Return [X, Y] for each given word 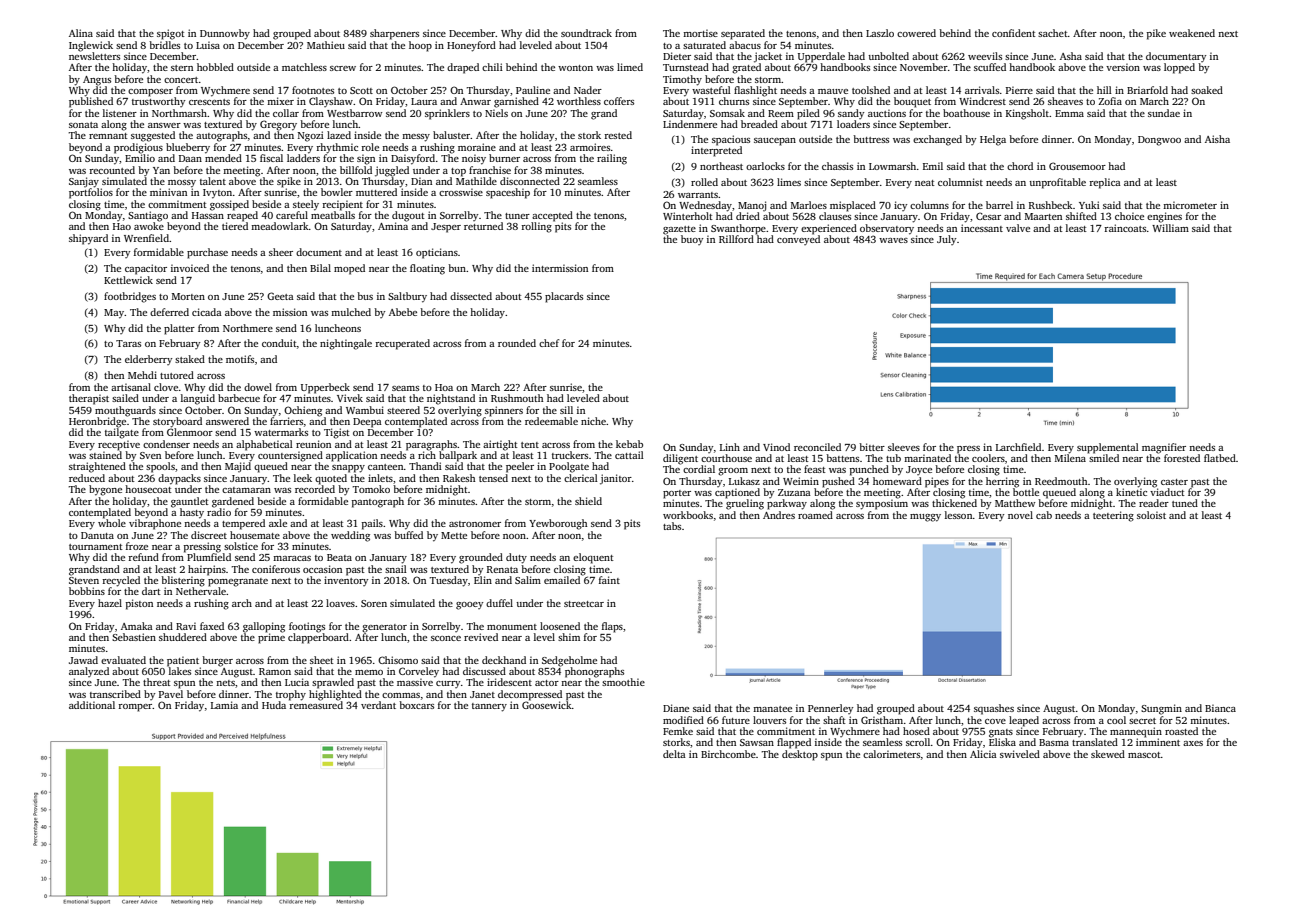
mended [223, 158]
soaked [1207, 90]
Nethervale [201, 591]
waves [893, 240]
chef [549, 343]
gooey [469, 606]
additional [92, 705]
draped [463, 68]
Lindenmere [690, 124]
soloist [1151, 515]
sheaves [1065, 101]
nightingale [346, 344]
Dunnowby [225, 34]
